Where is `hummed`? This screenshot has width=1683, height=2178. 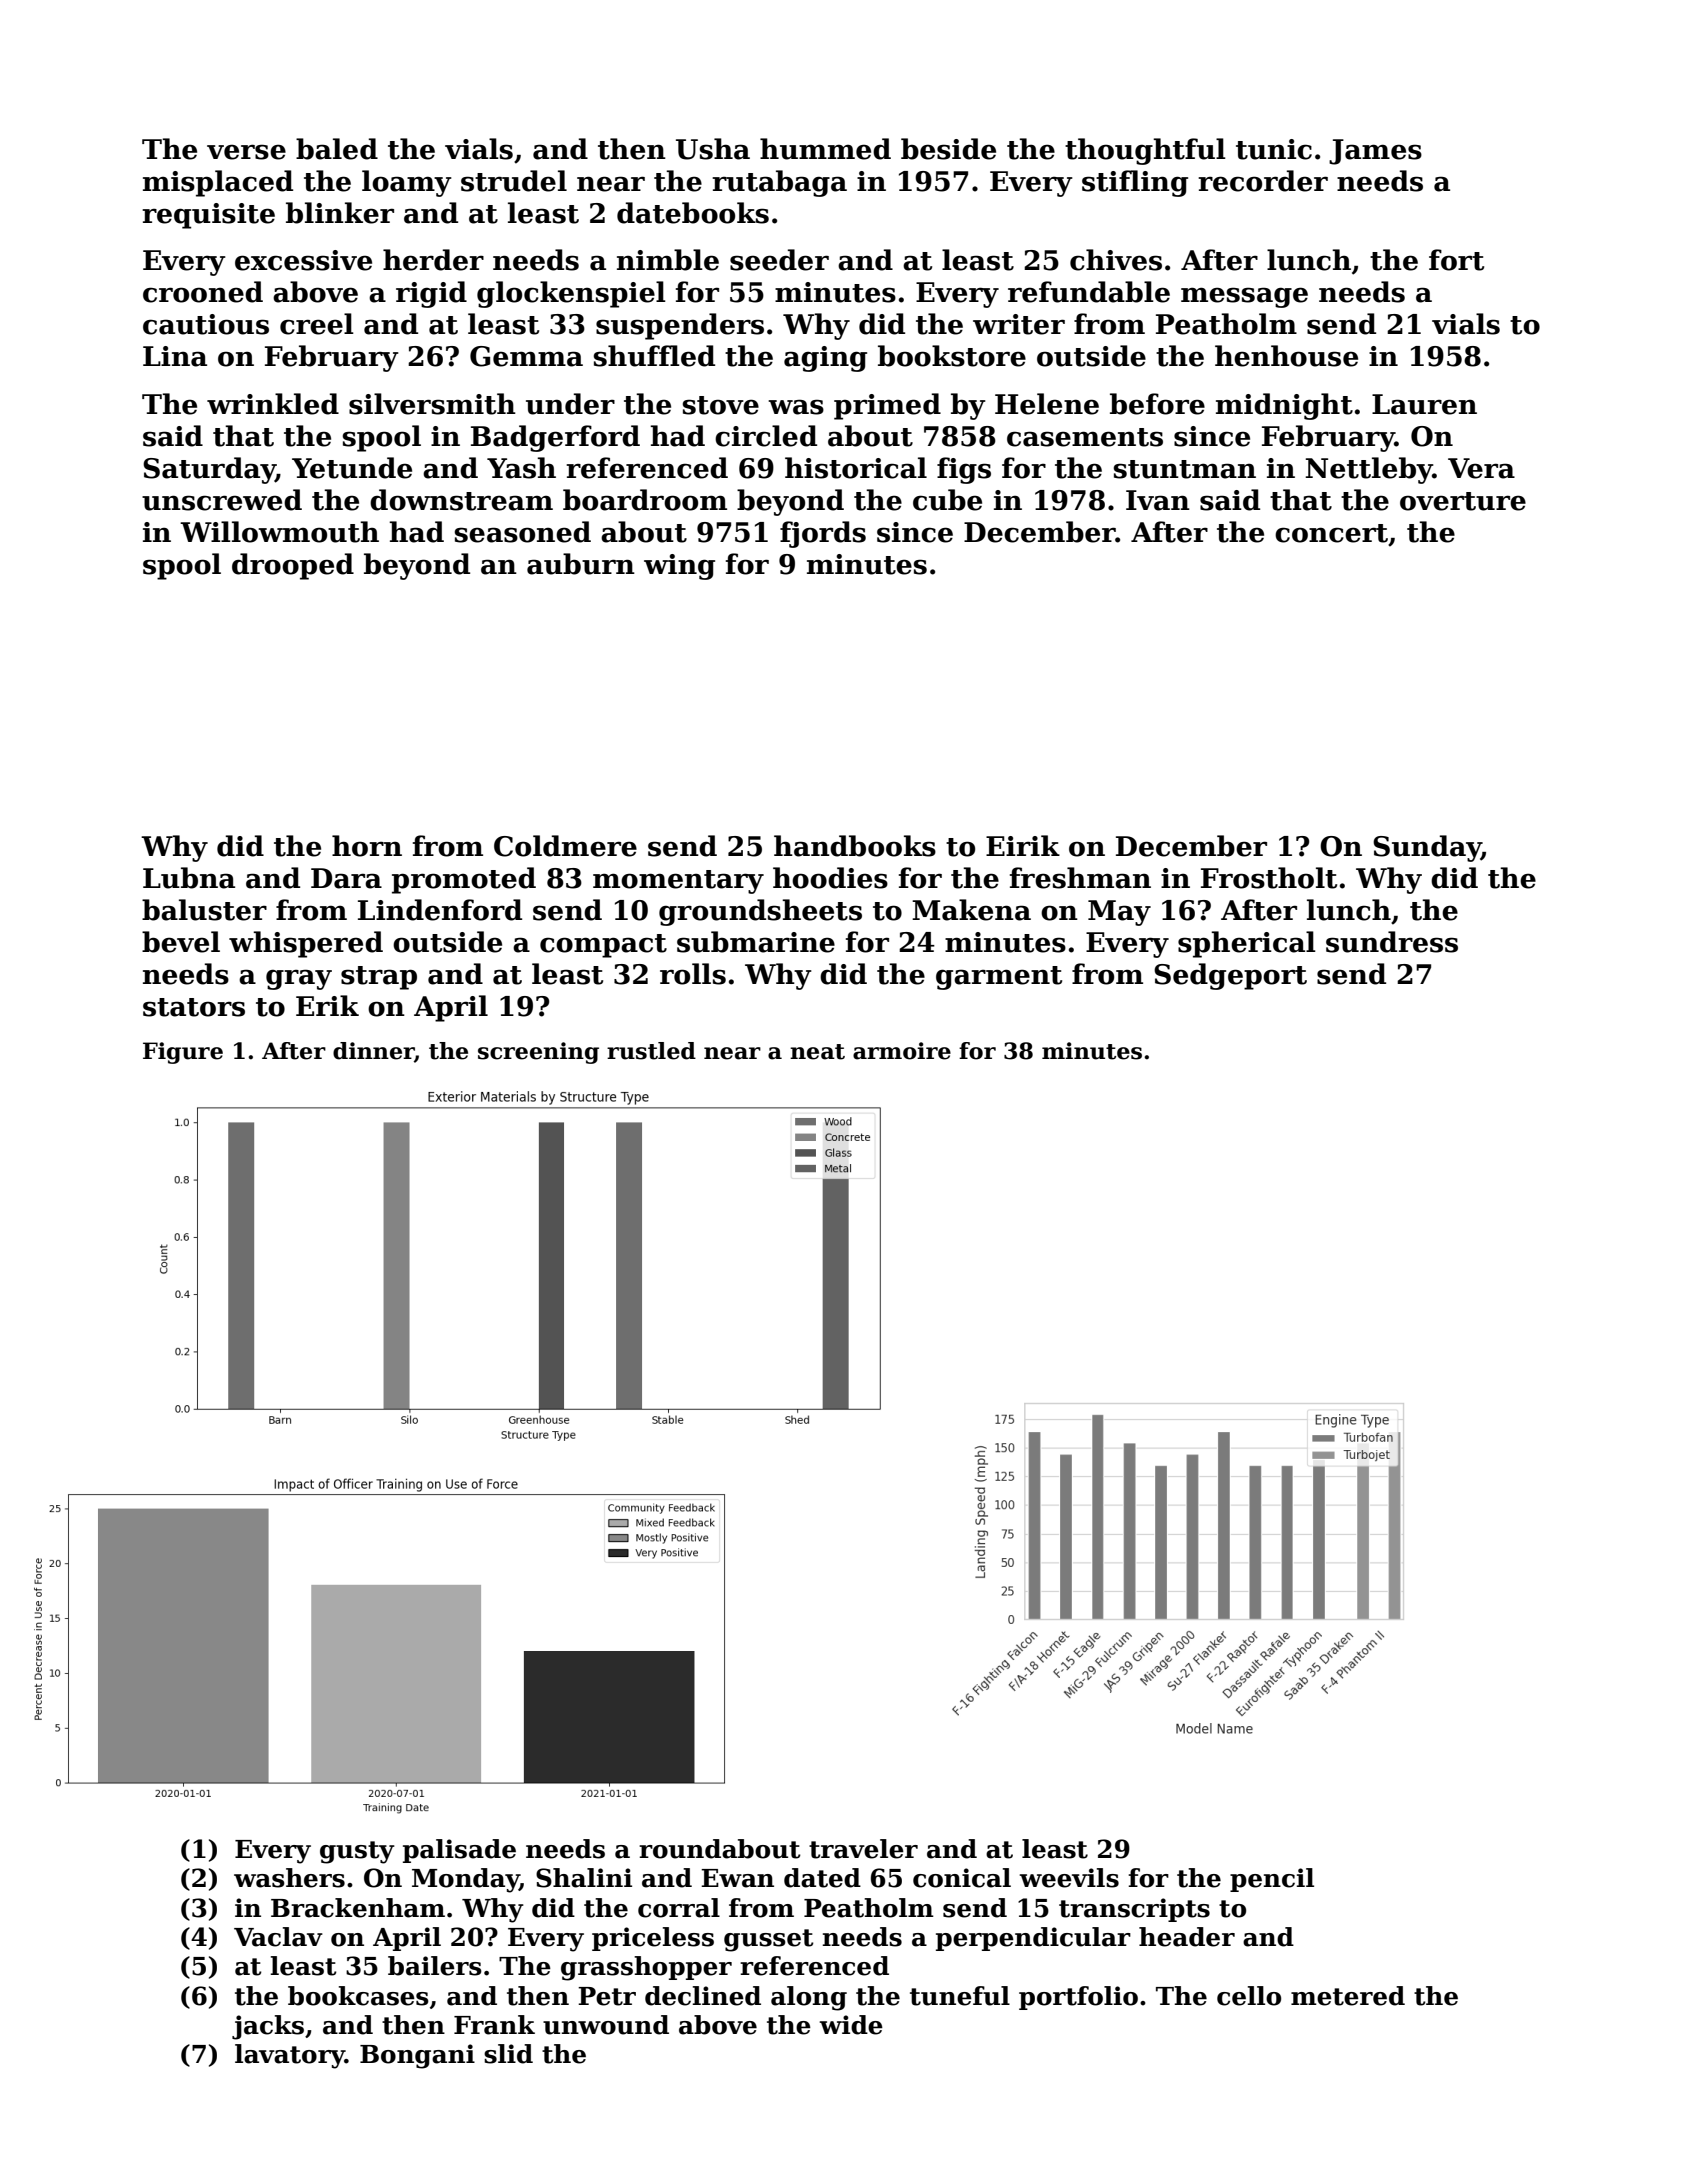 hummed is located at coordinates (825, 149).
